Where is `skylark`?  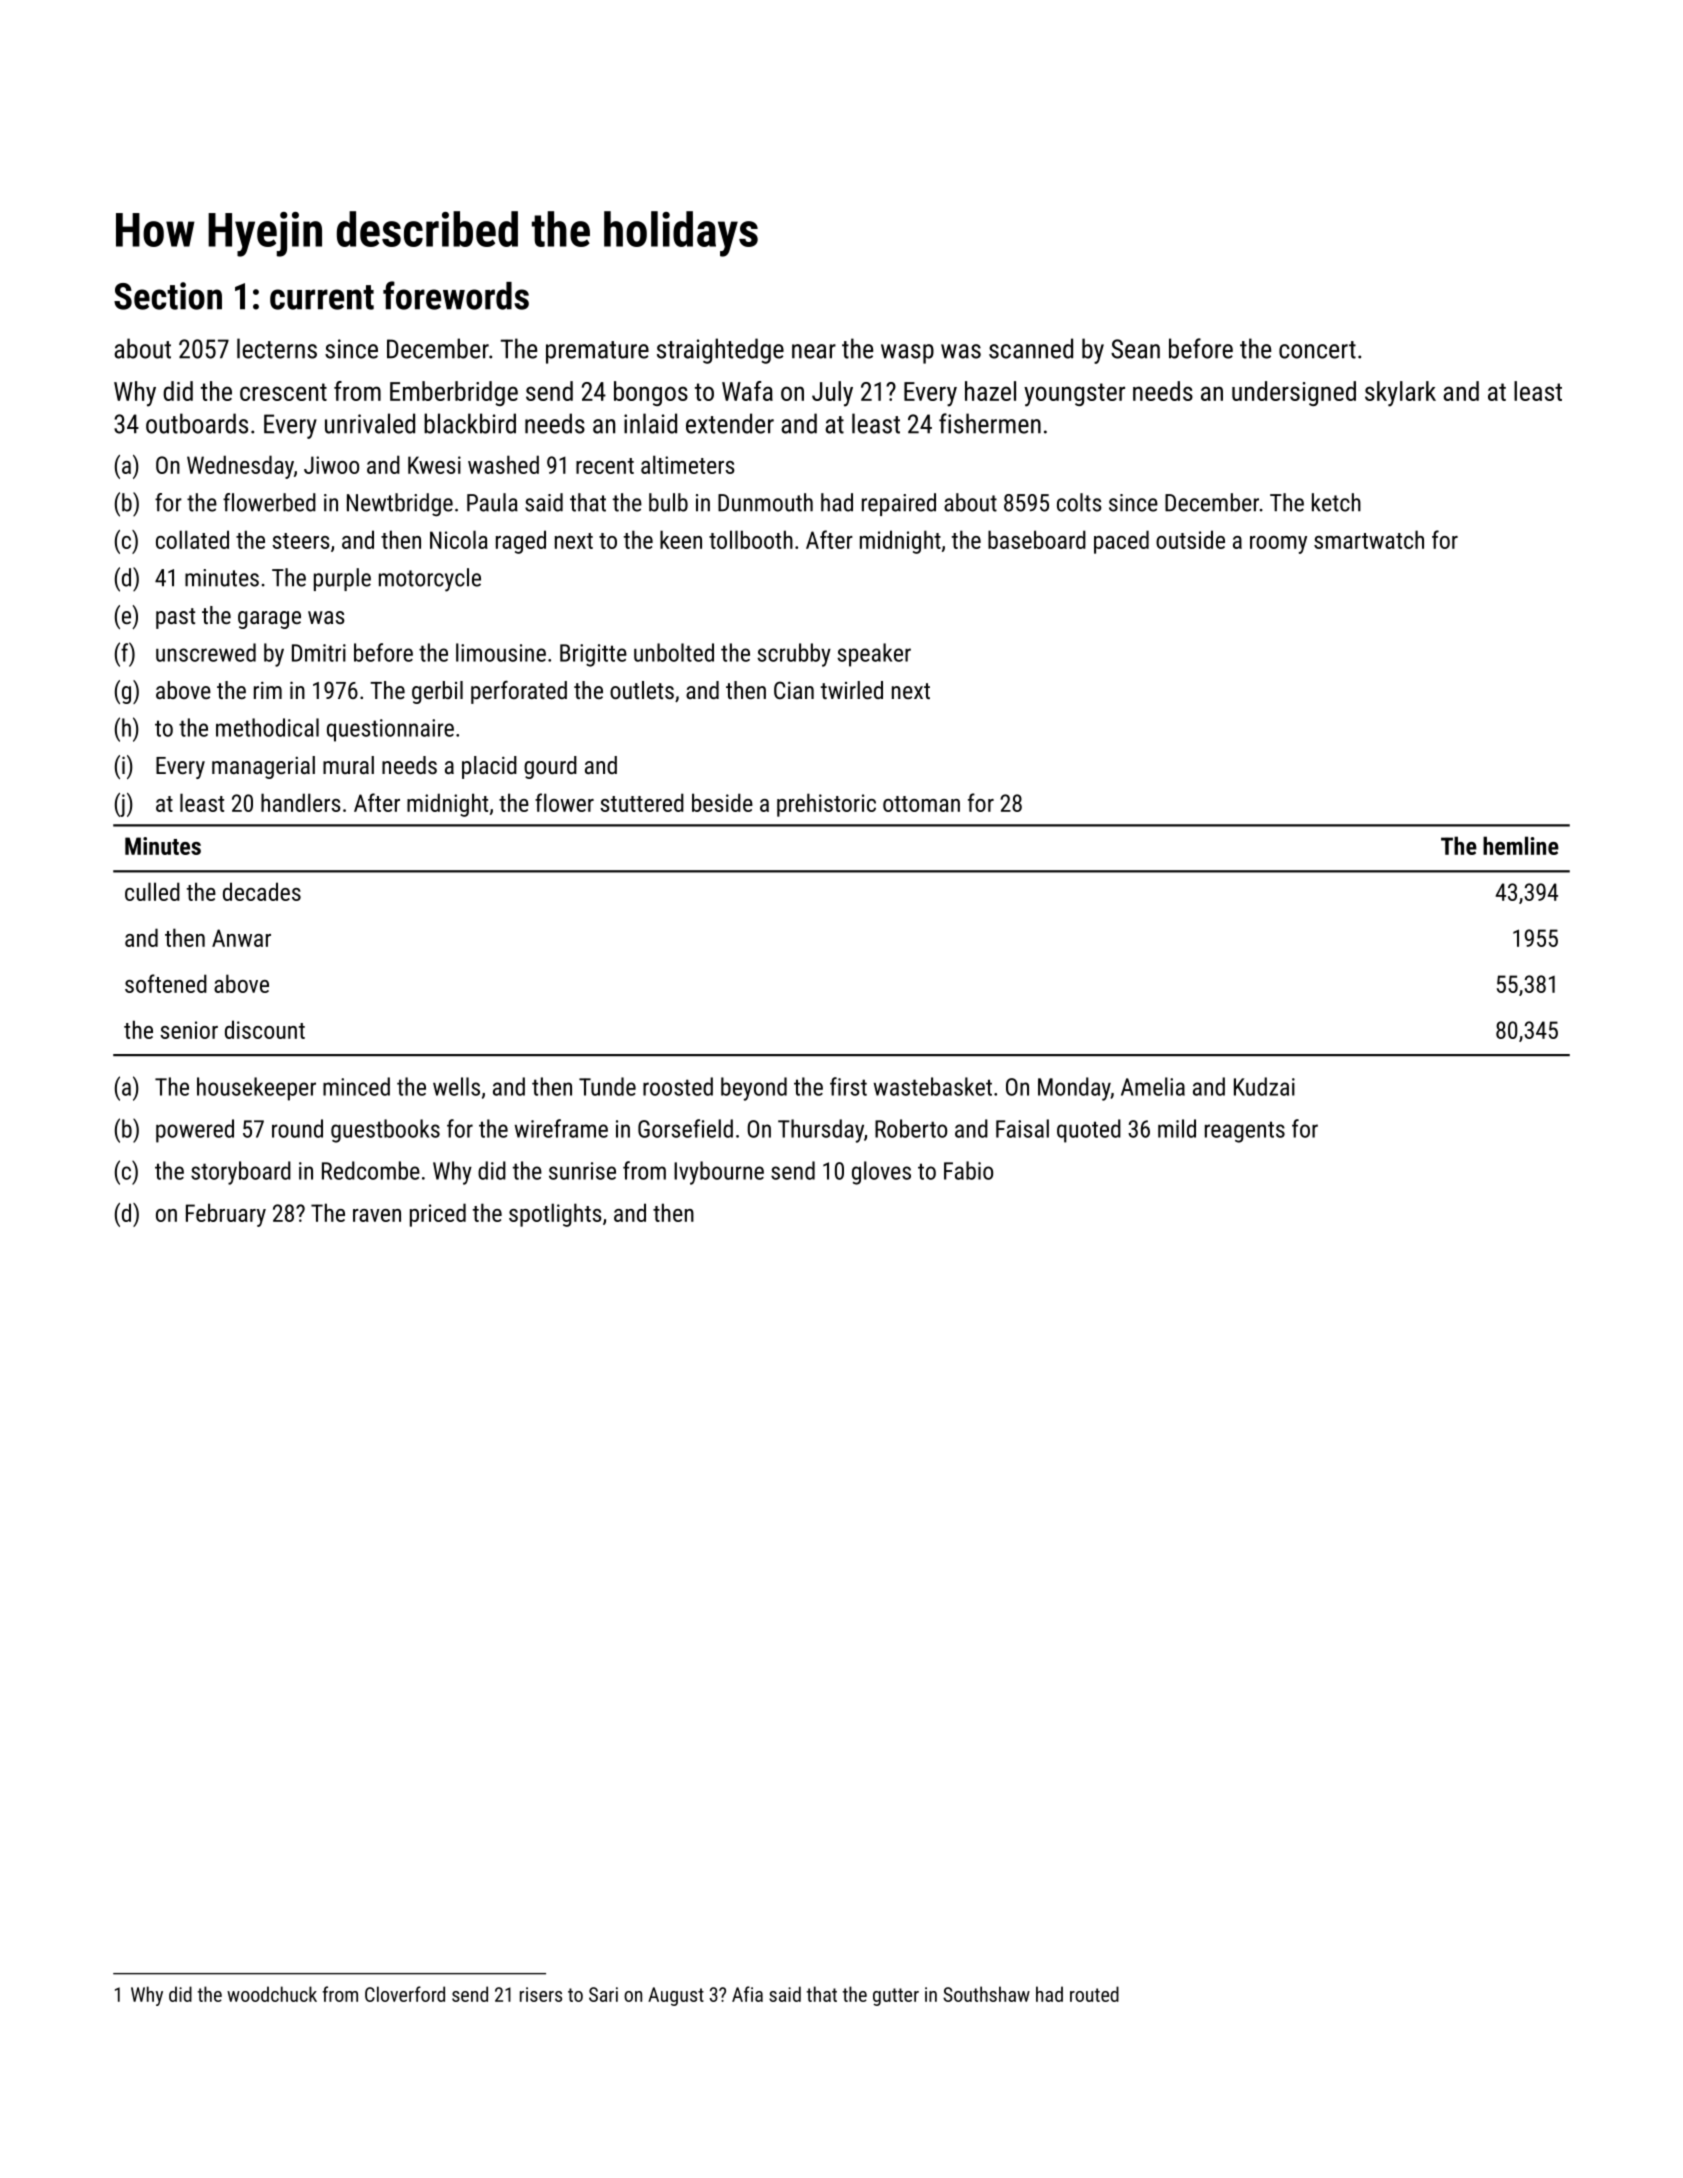 skylark is located at coordinates (1400, 394).
